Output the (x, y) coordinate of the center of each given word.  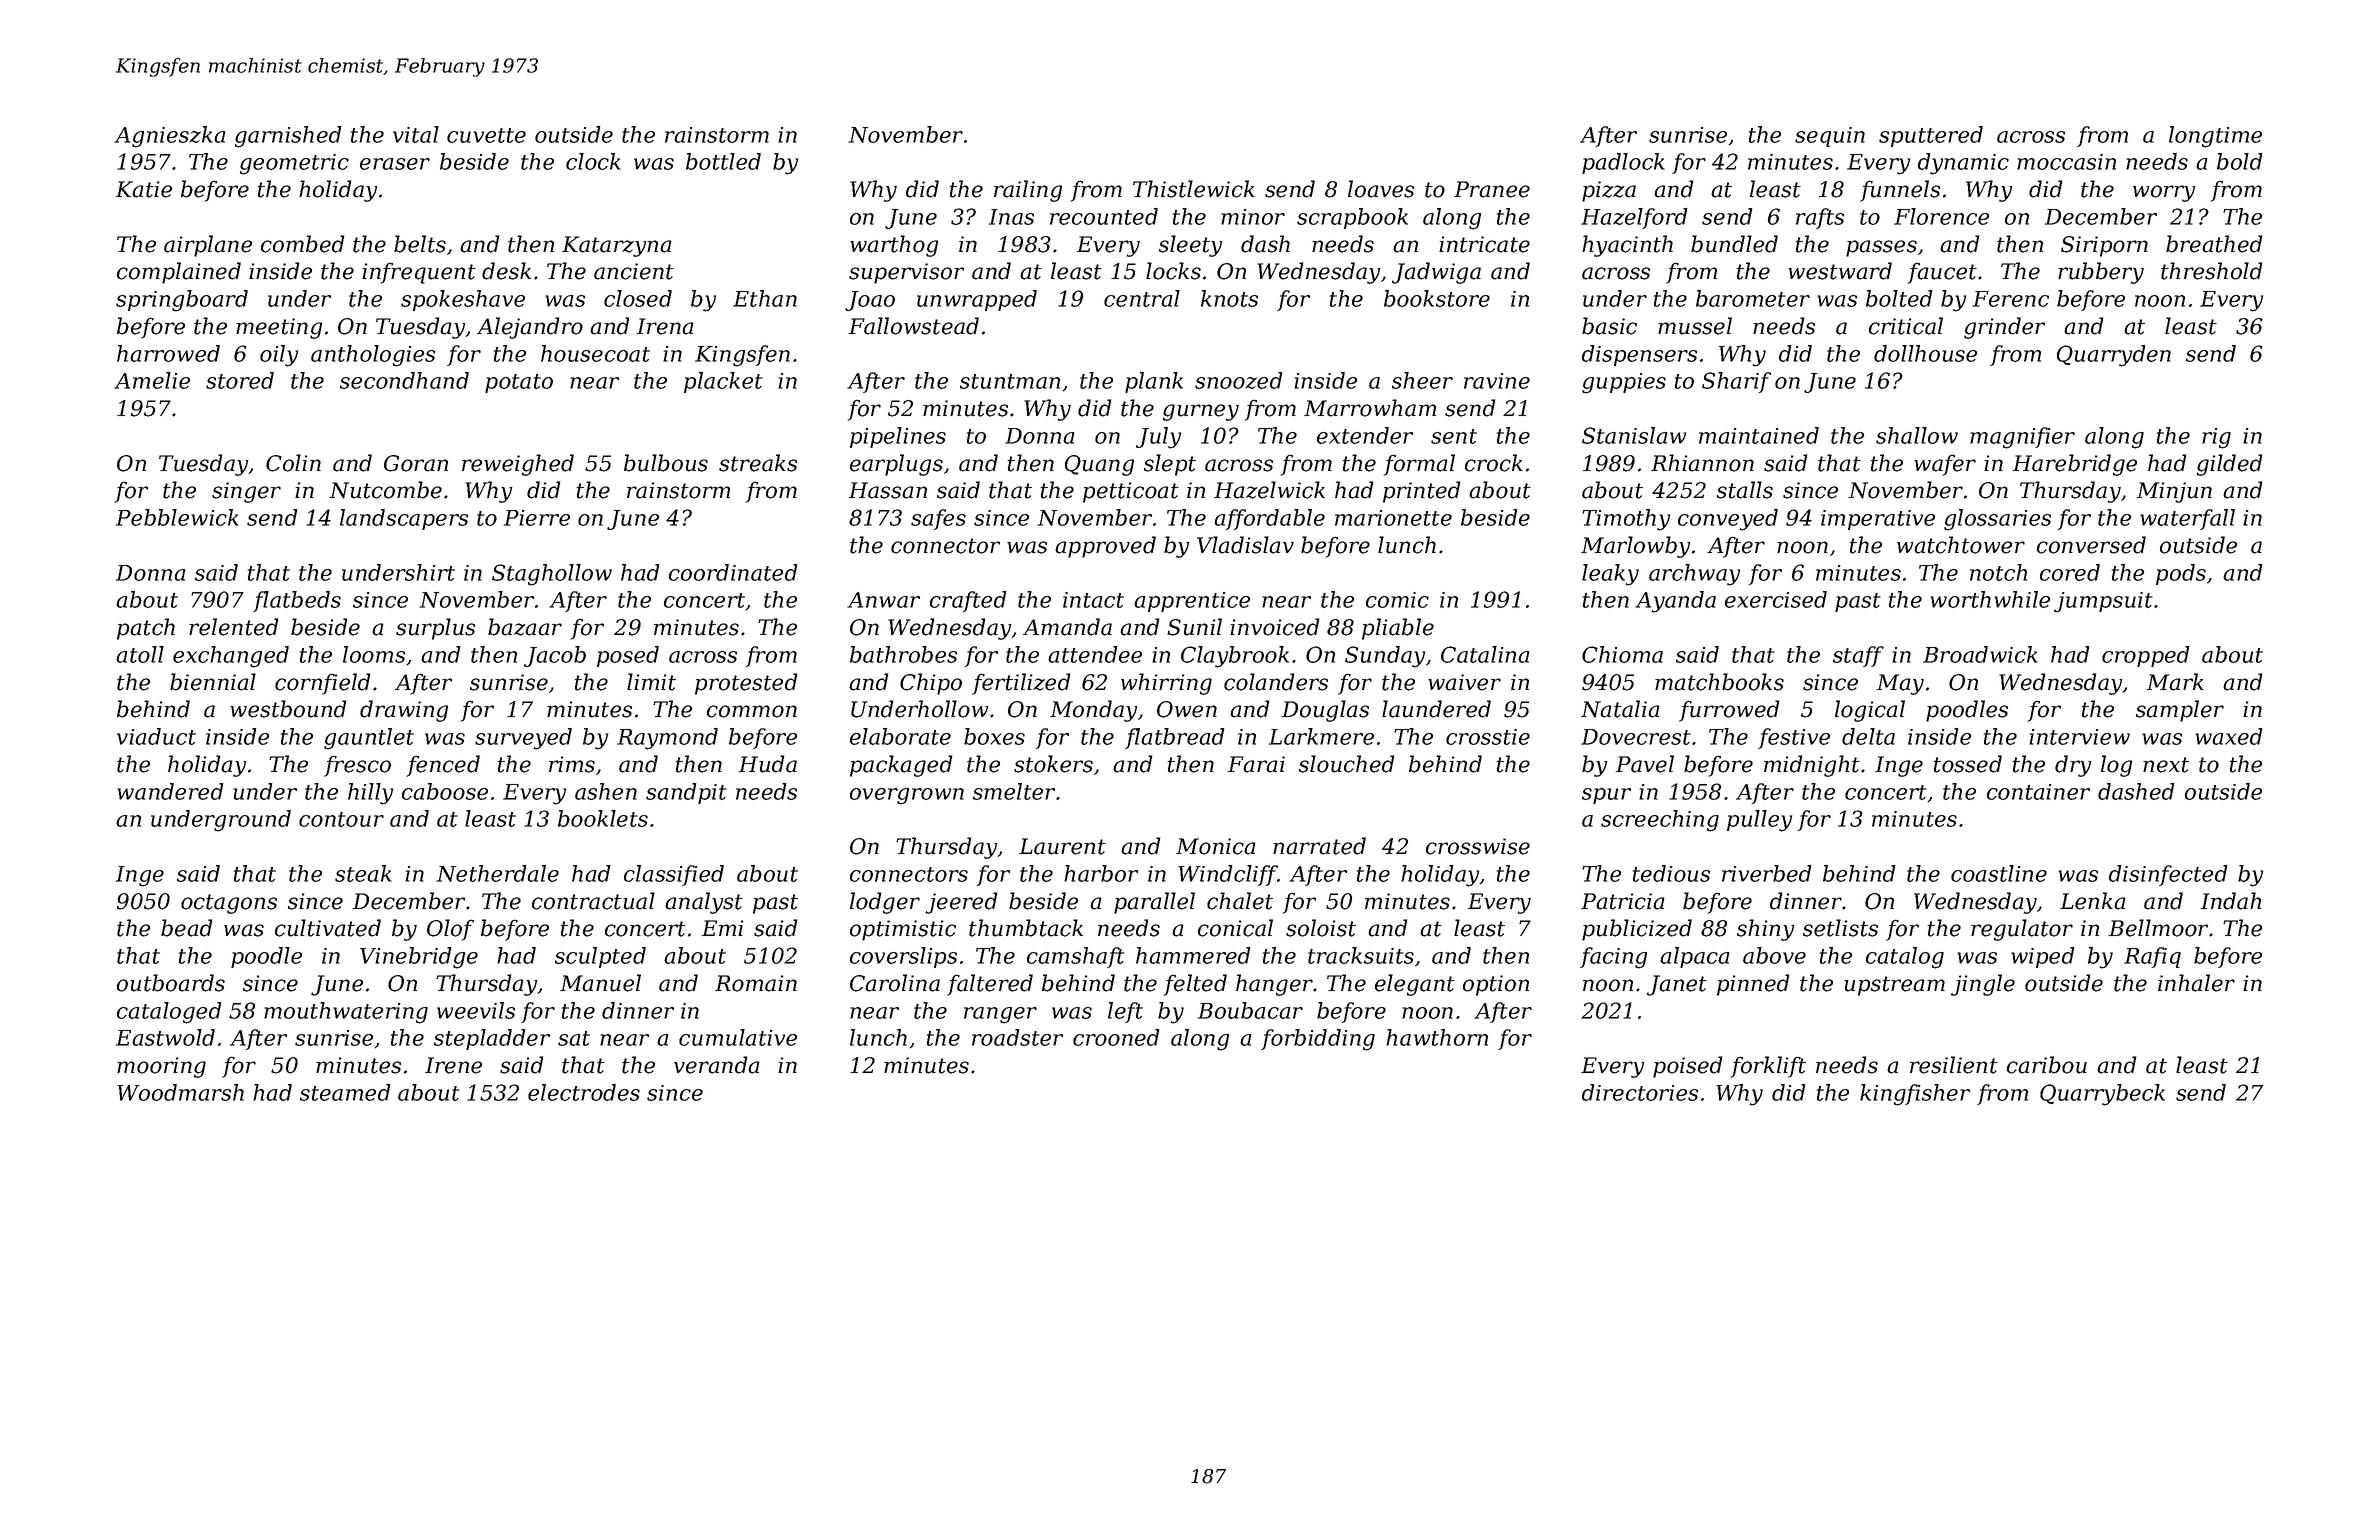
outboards (171, 983)
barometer (1753, 298)
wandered (170, 791)
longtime (2215, 137)
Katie (144, 189)
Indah (2231, 901)
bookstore (1437, 298)
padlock (1623, 163)
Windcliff (1228, 875)
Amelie (152, 380)
